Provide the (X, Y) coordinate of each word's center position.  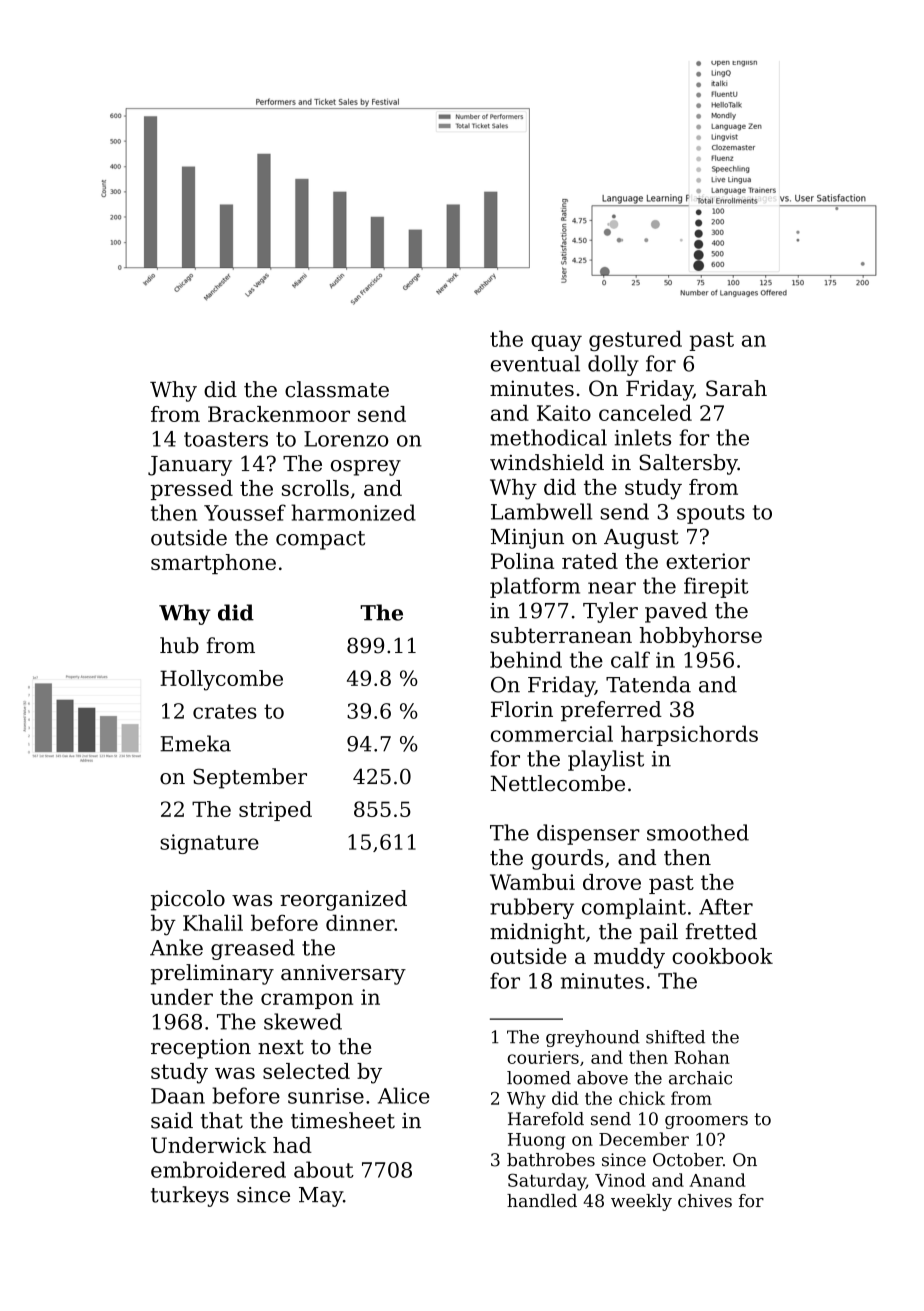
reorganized (343, 900)
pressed (192, 490)
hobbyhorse (701, 637)
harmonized (353, 512)
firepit (716, 587)
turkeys (190, 1196)
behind (526, 659)
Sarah (736, 388)
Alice (404, 1095)
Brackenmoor (279, 414)
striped (275, 811)
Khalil (213, 922)
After (726, 906)
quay (556, 343)
